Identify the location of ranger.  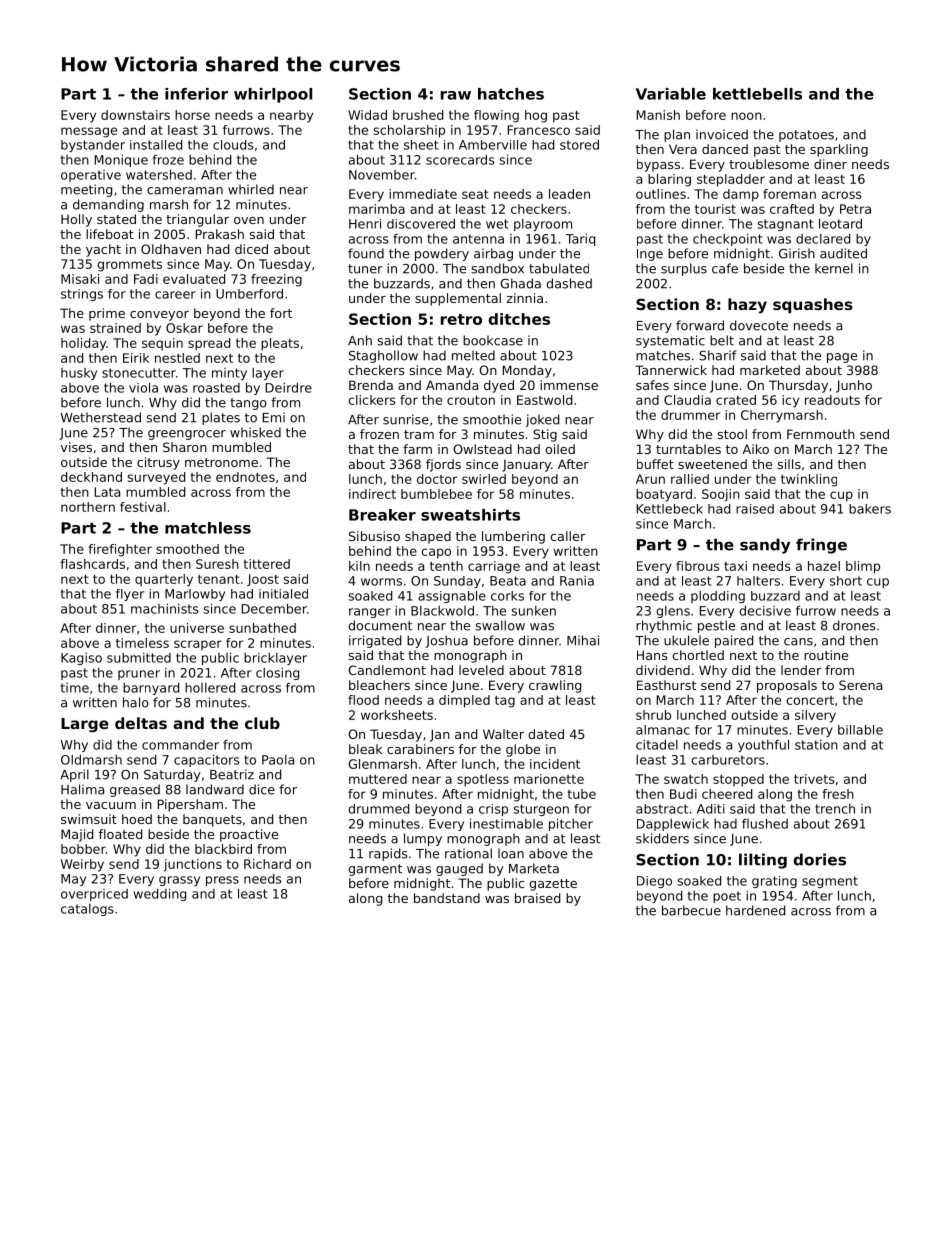
(370, 613).
